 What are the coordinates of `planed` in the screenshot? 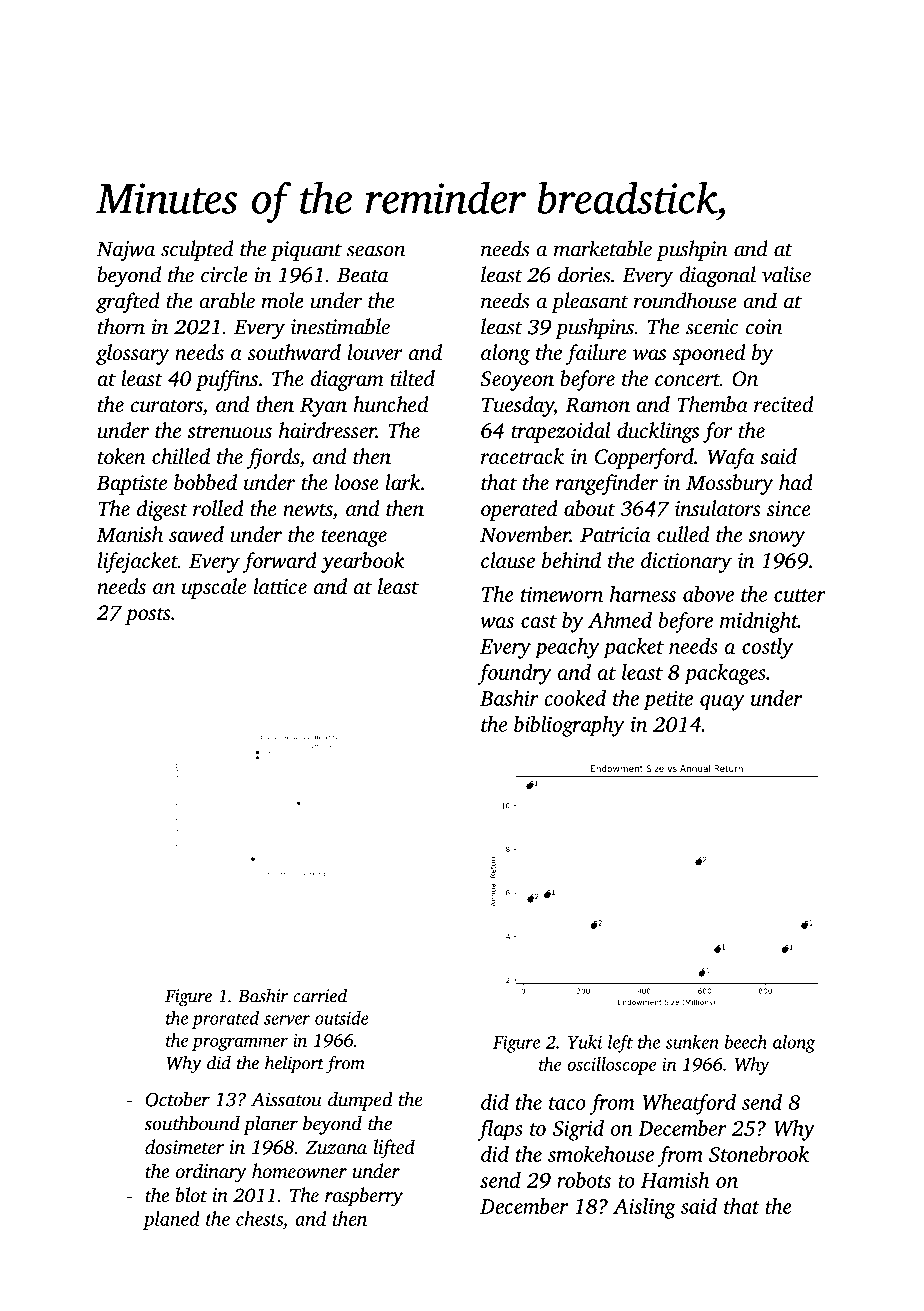 It's located at (171, 1220).
